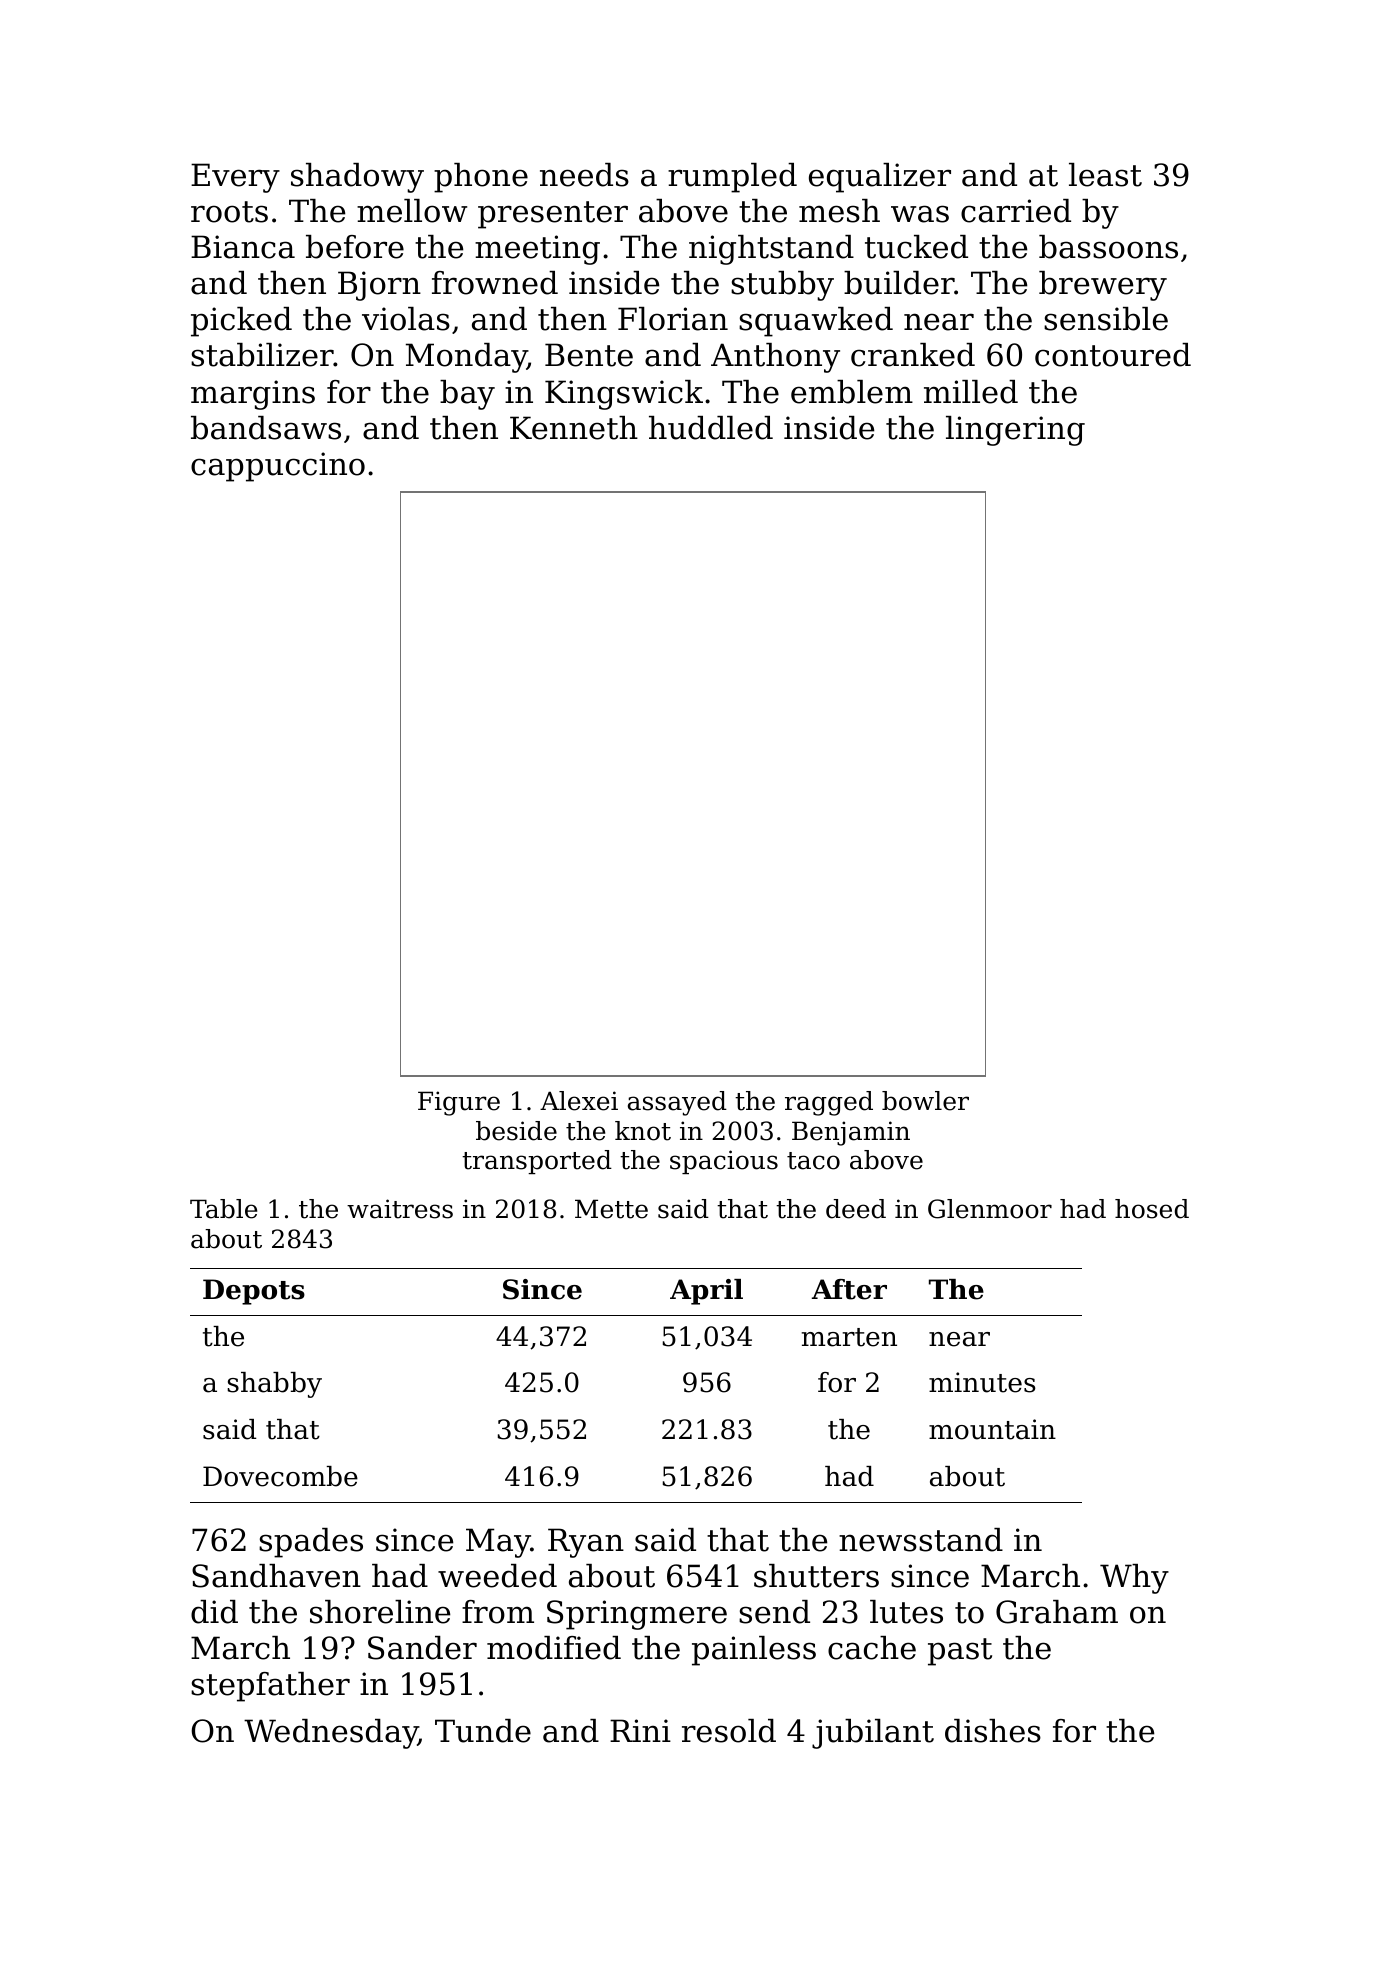 This screenshot has width=1386, height=1969. I want to click on Why, so click(1134, 1579).
